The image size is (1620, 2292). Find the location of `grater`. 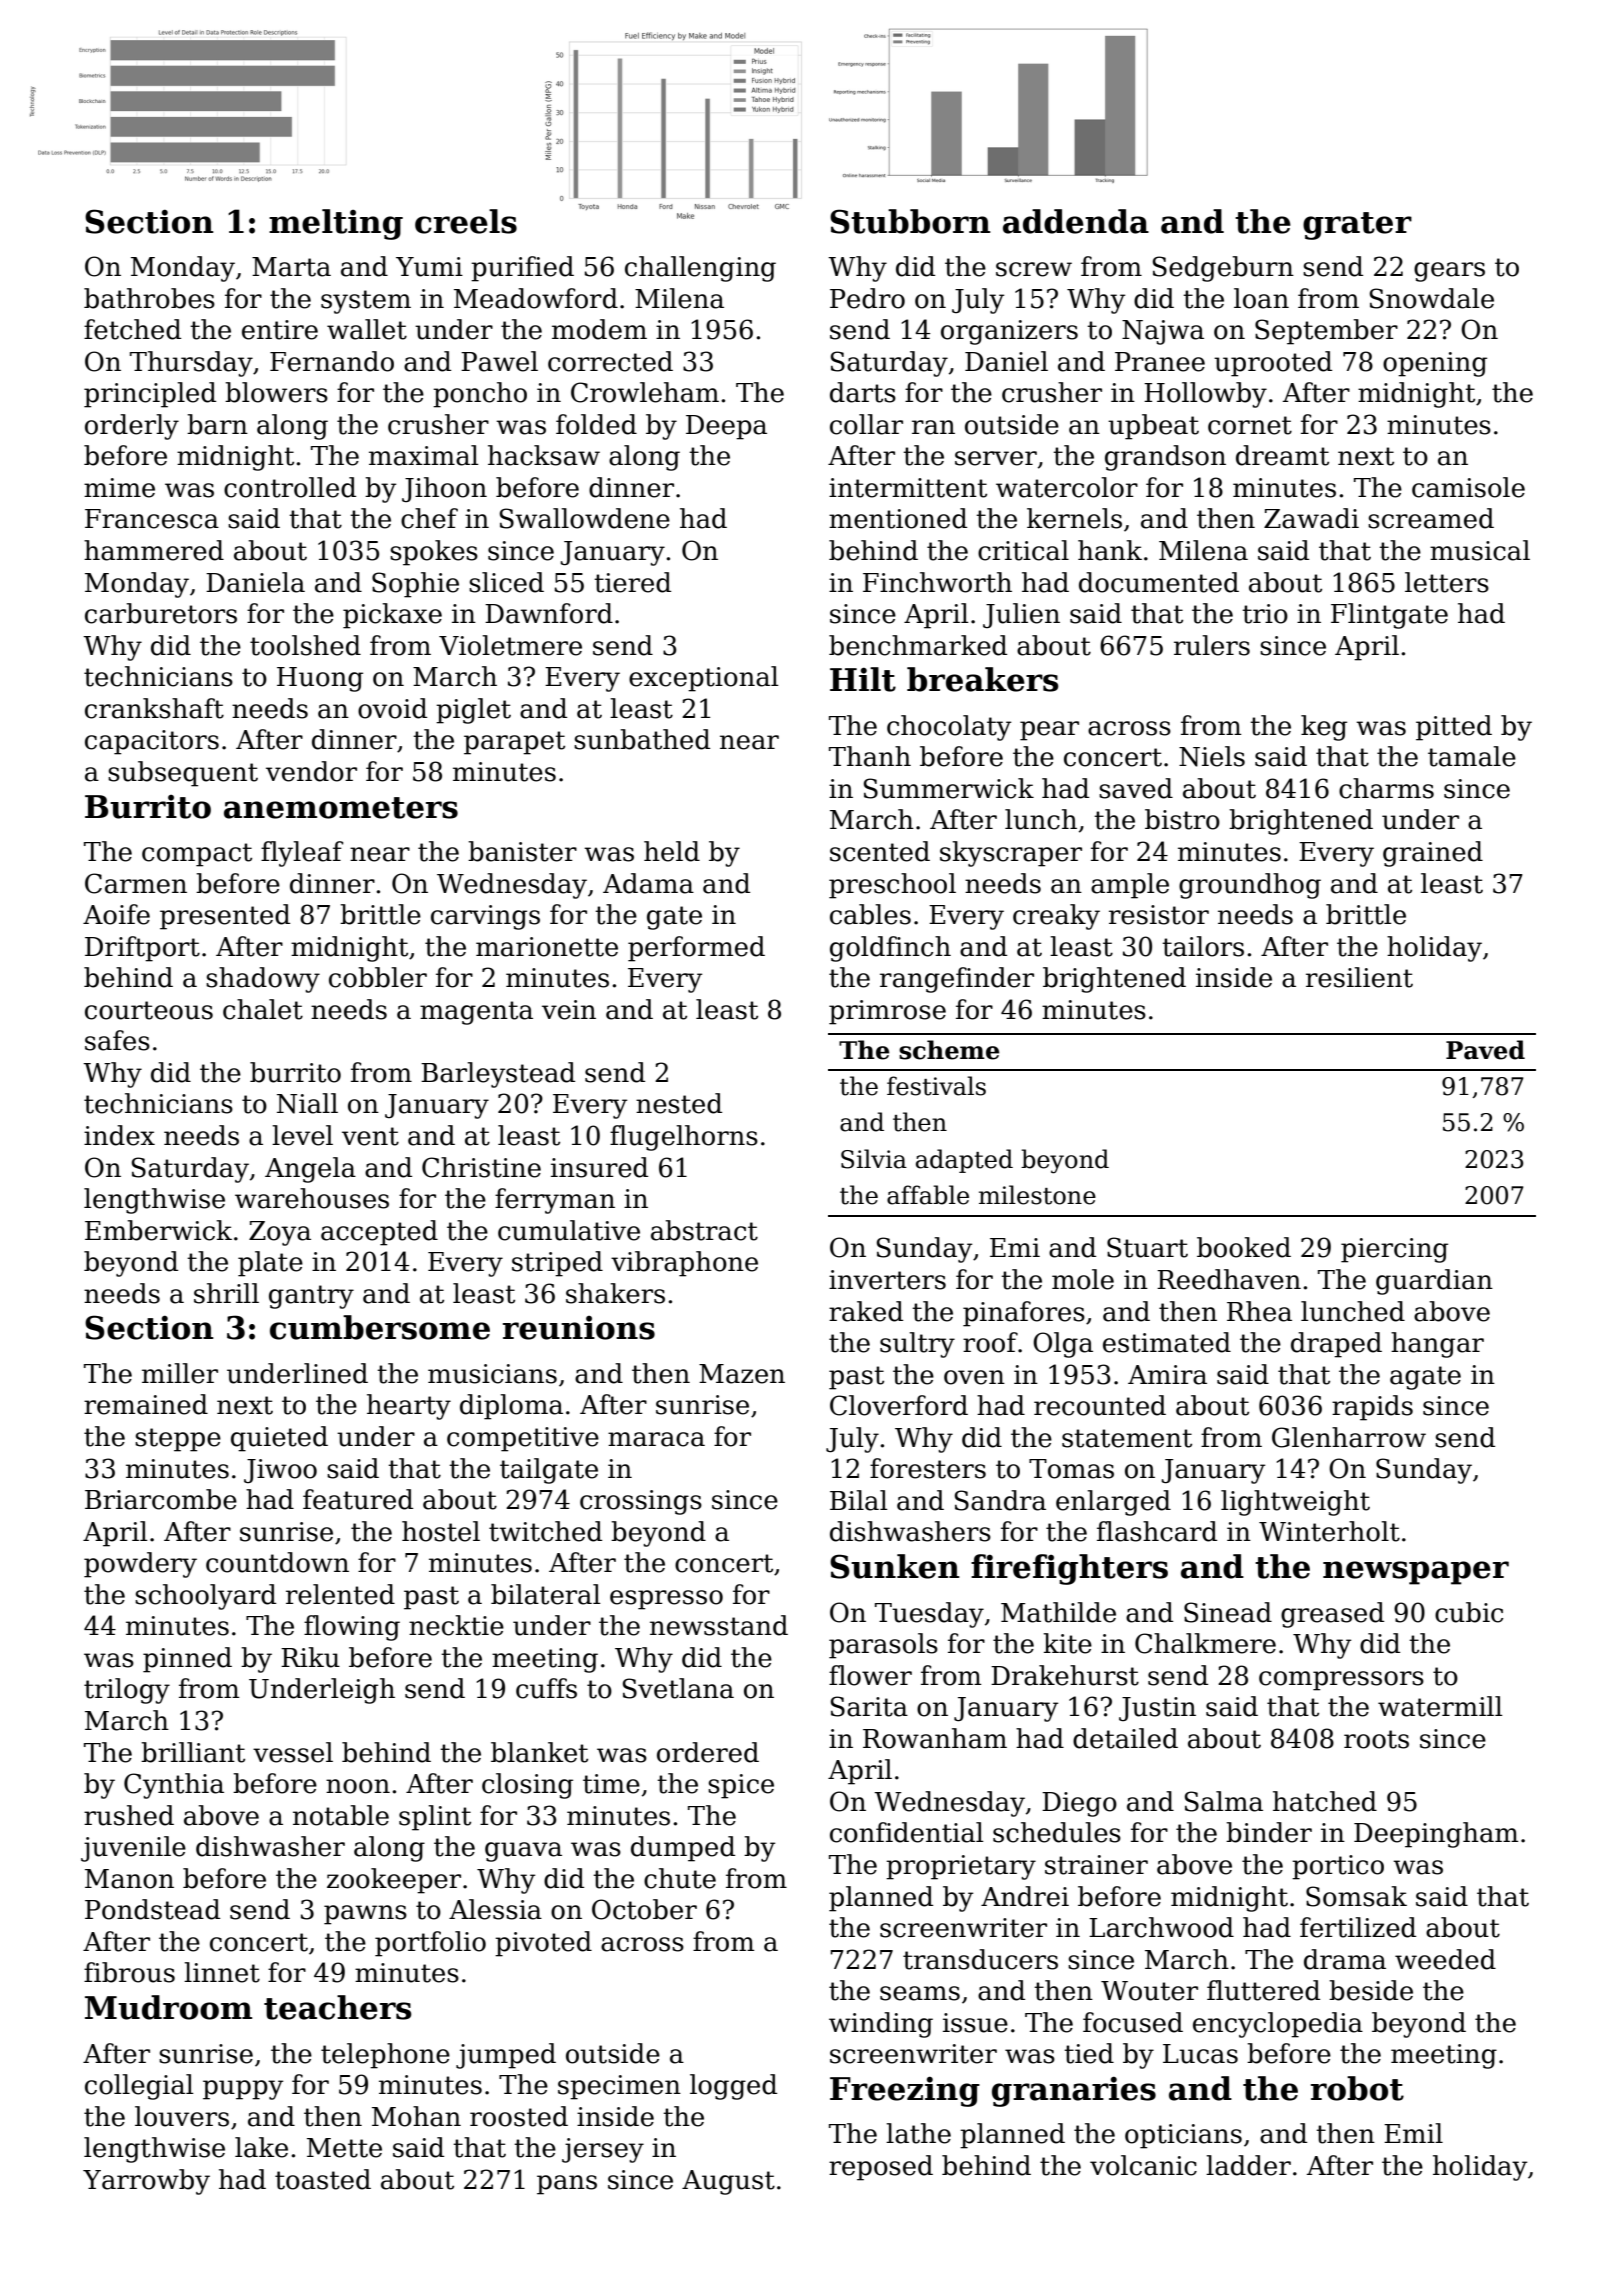

grater is located at coordinates (1357, 226).
